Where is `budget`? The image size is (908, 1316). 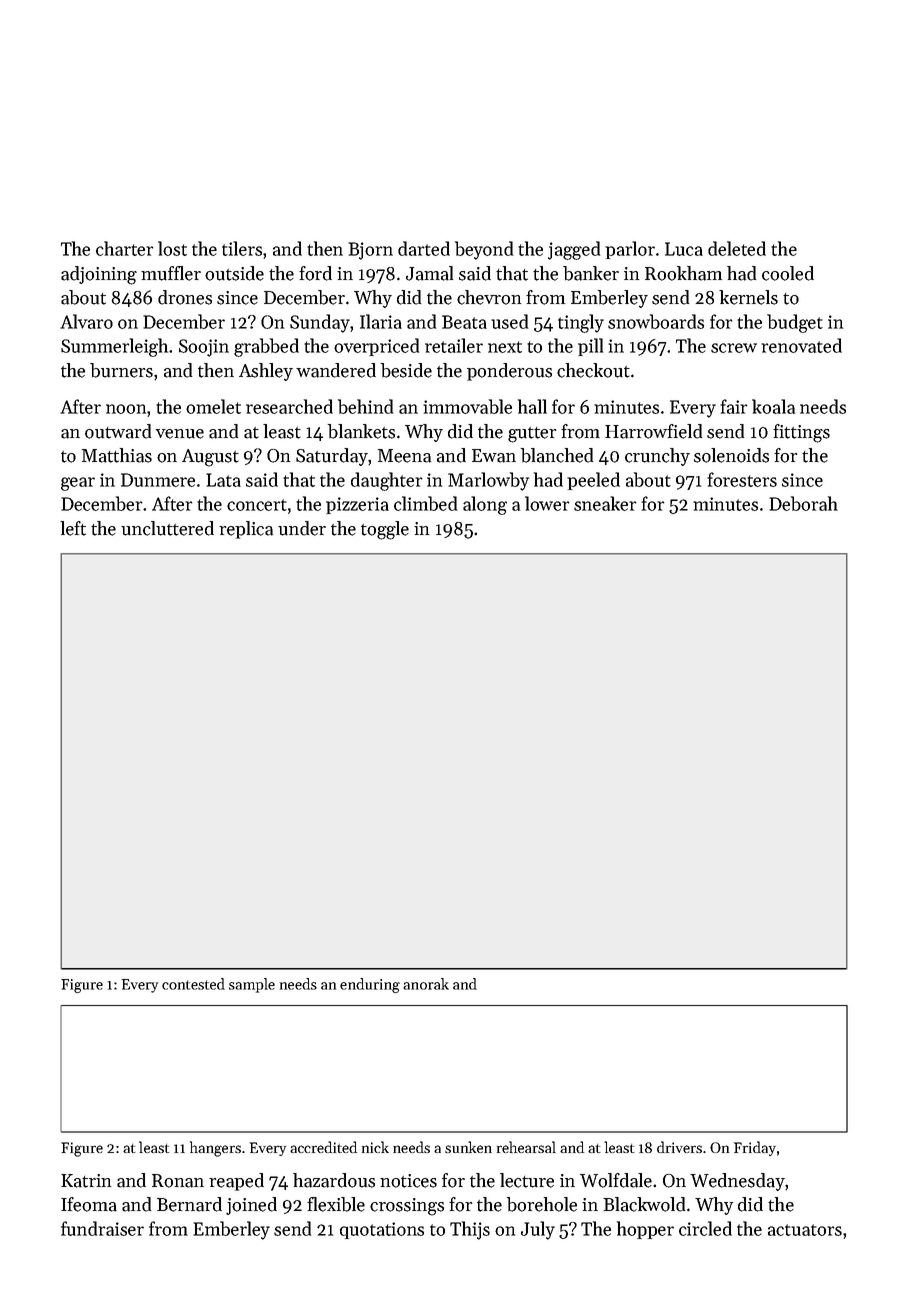 budget is located at coordinates (795, 323).
